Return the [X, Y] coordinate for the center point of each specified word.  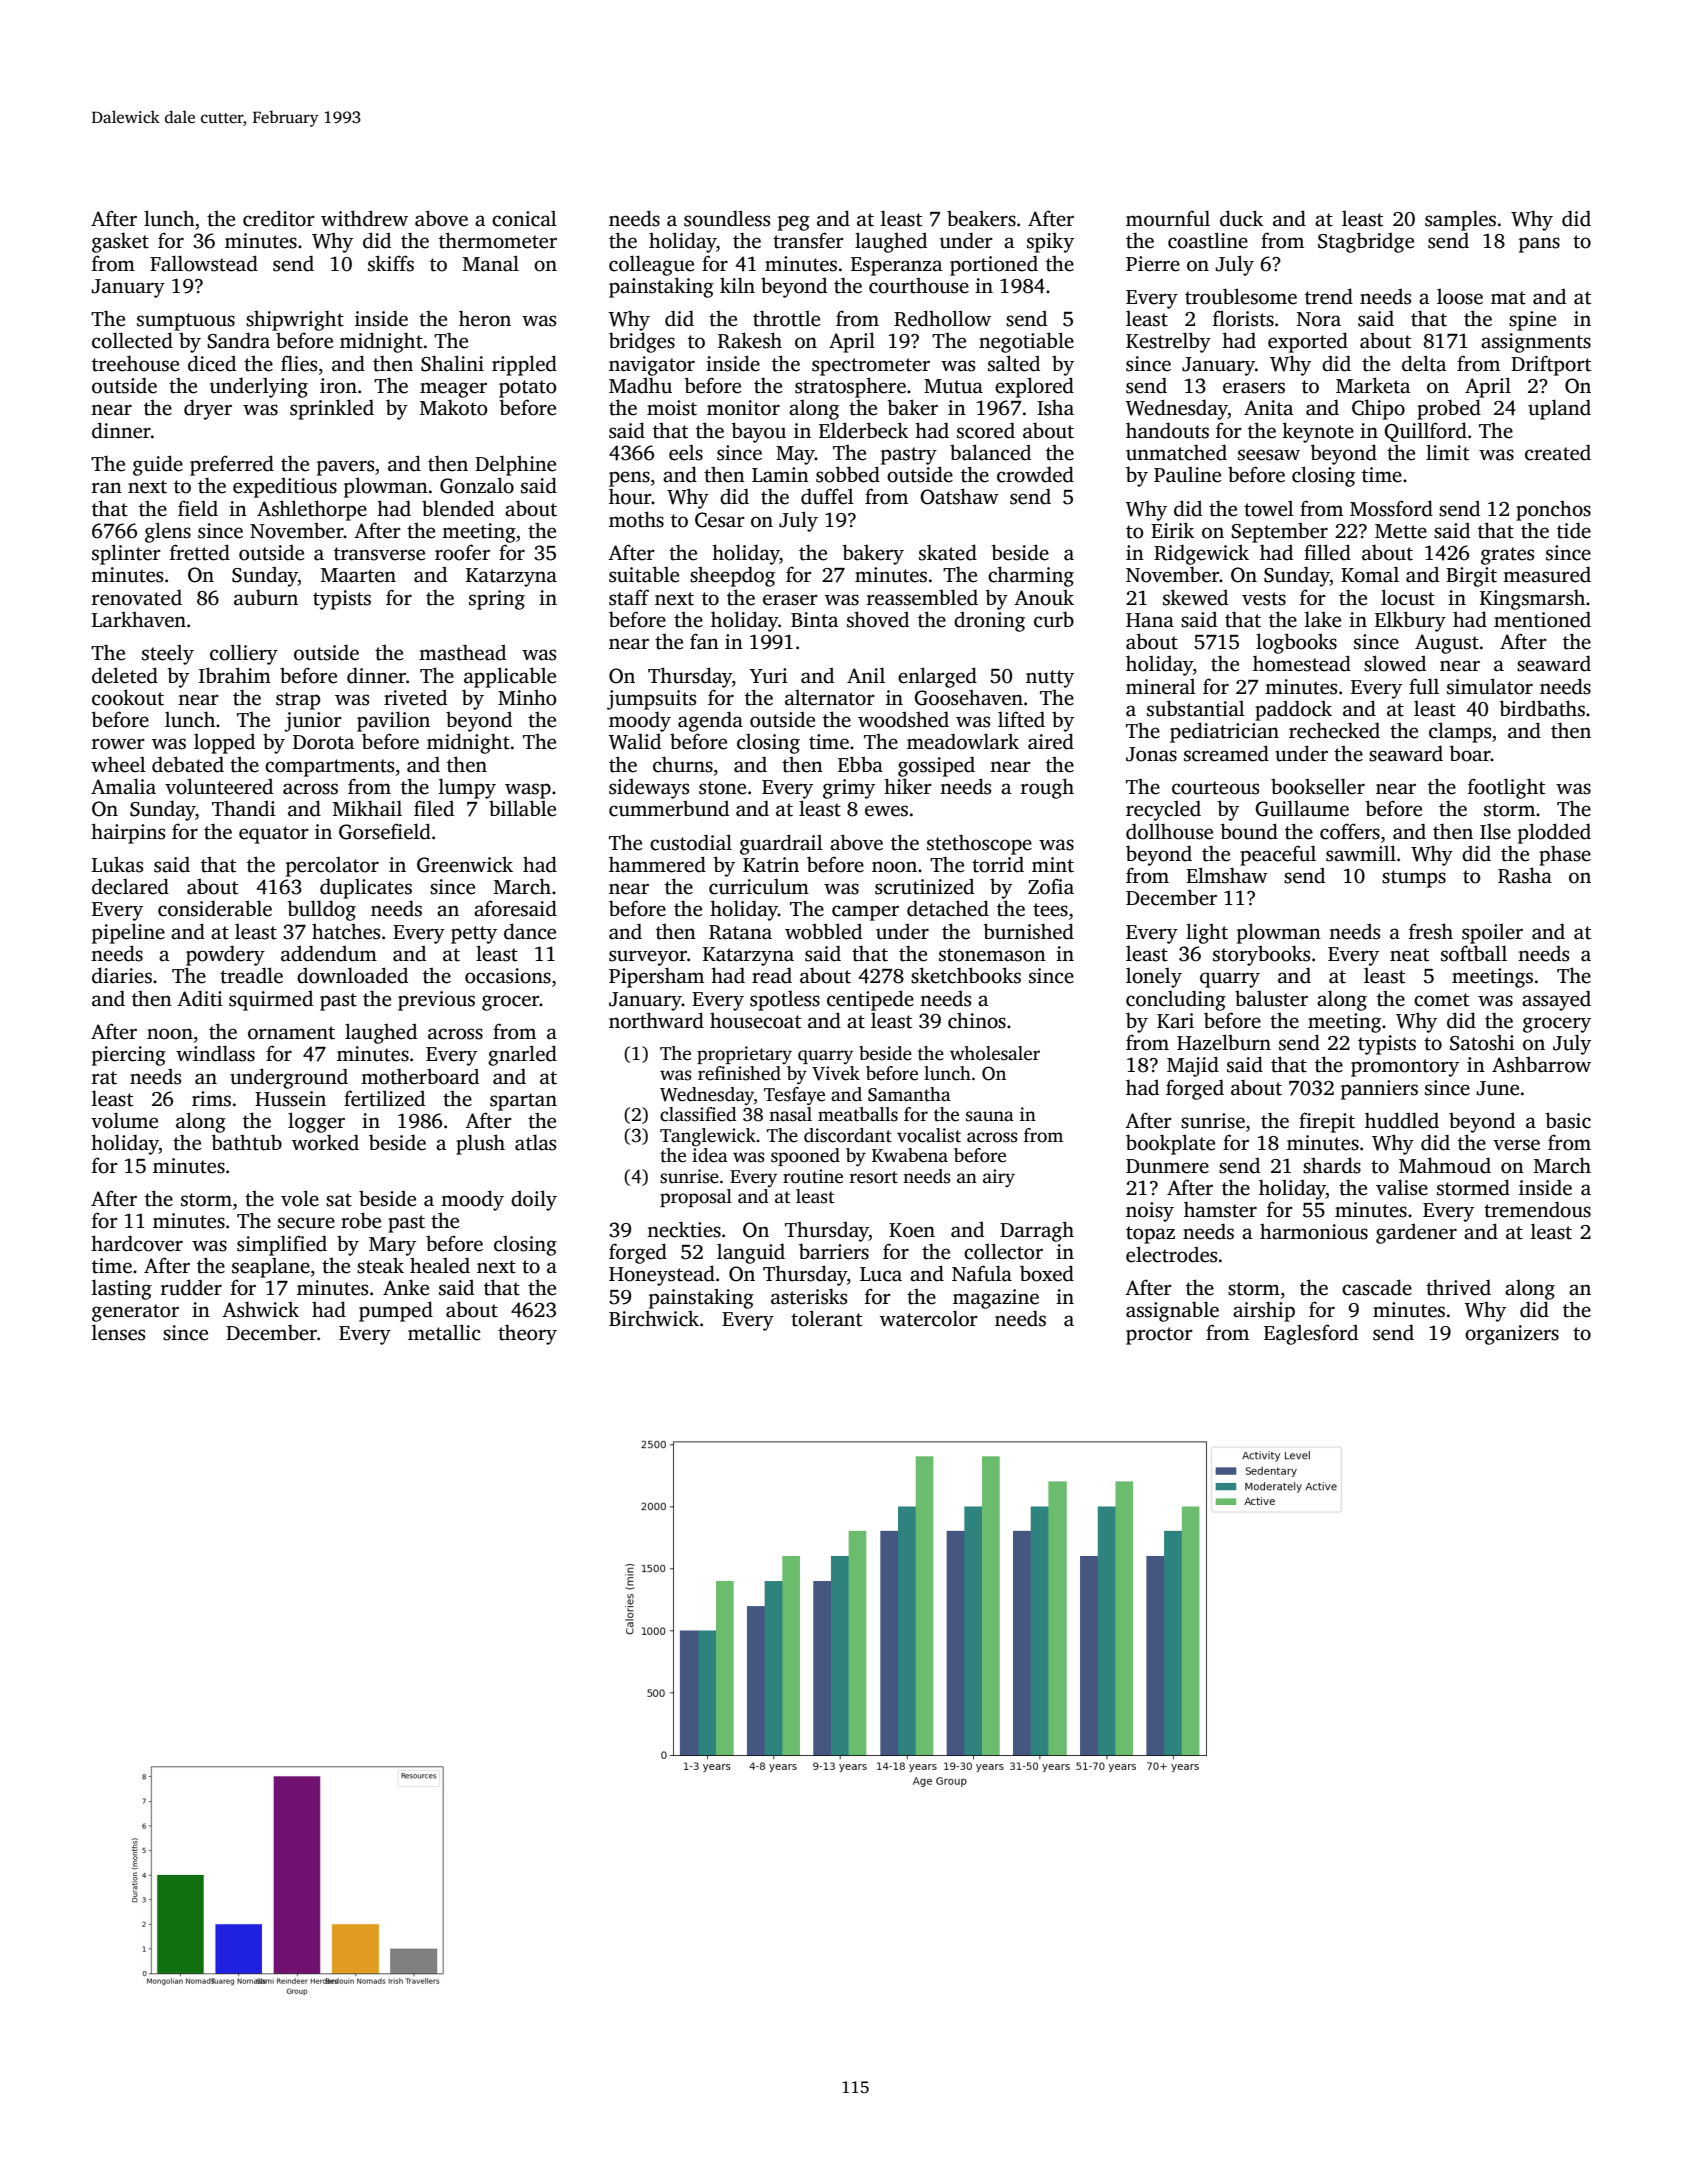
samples [1460, 220]
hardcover [137, 1243]
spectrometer [871, 367]
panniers [1379, 1090]
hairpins [128, 833]
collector [1003, 1251]
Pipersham [656, 977]
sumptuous [186, 322]
